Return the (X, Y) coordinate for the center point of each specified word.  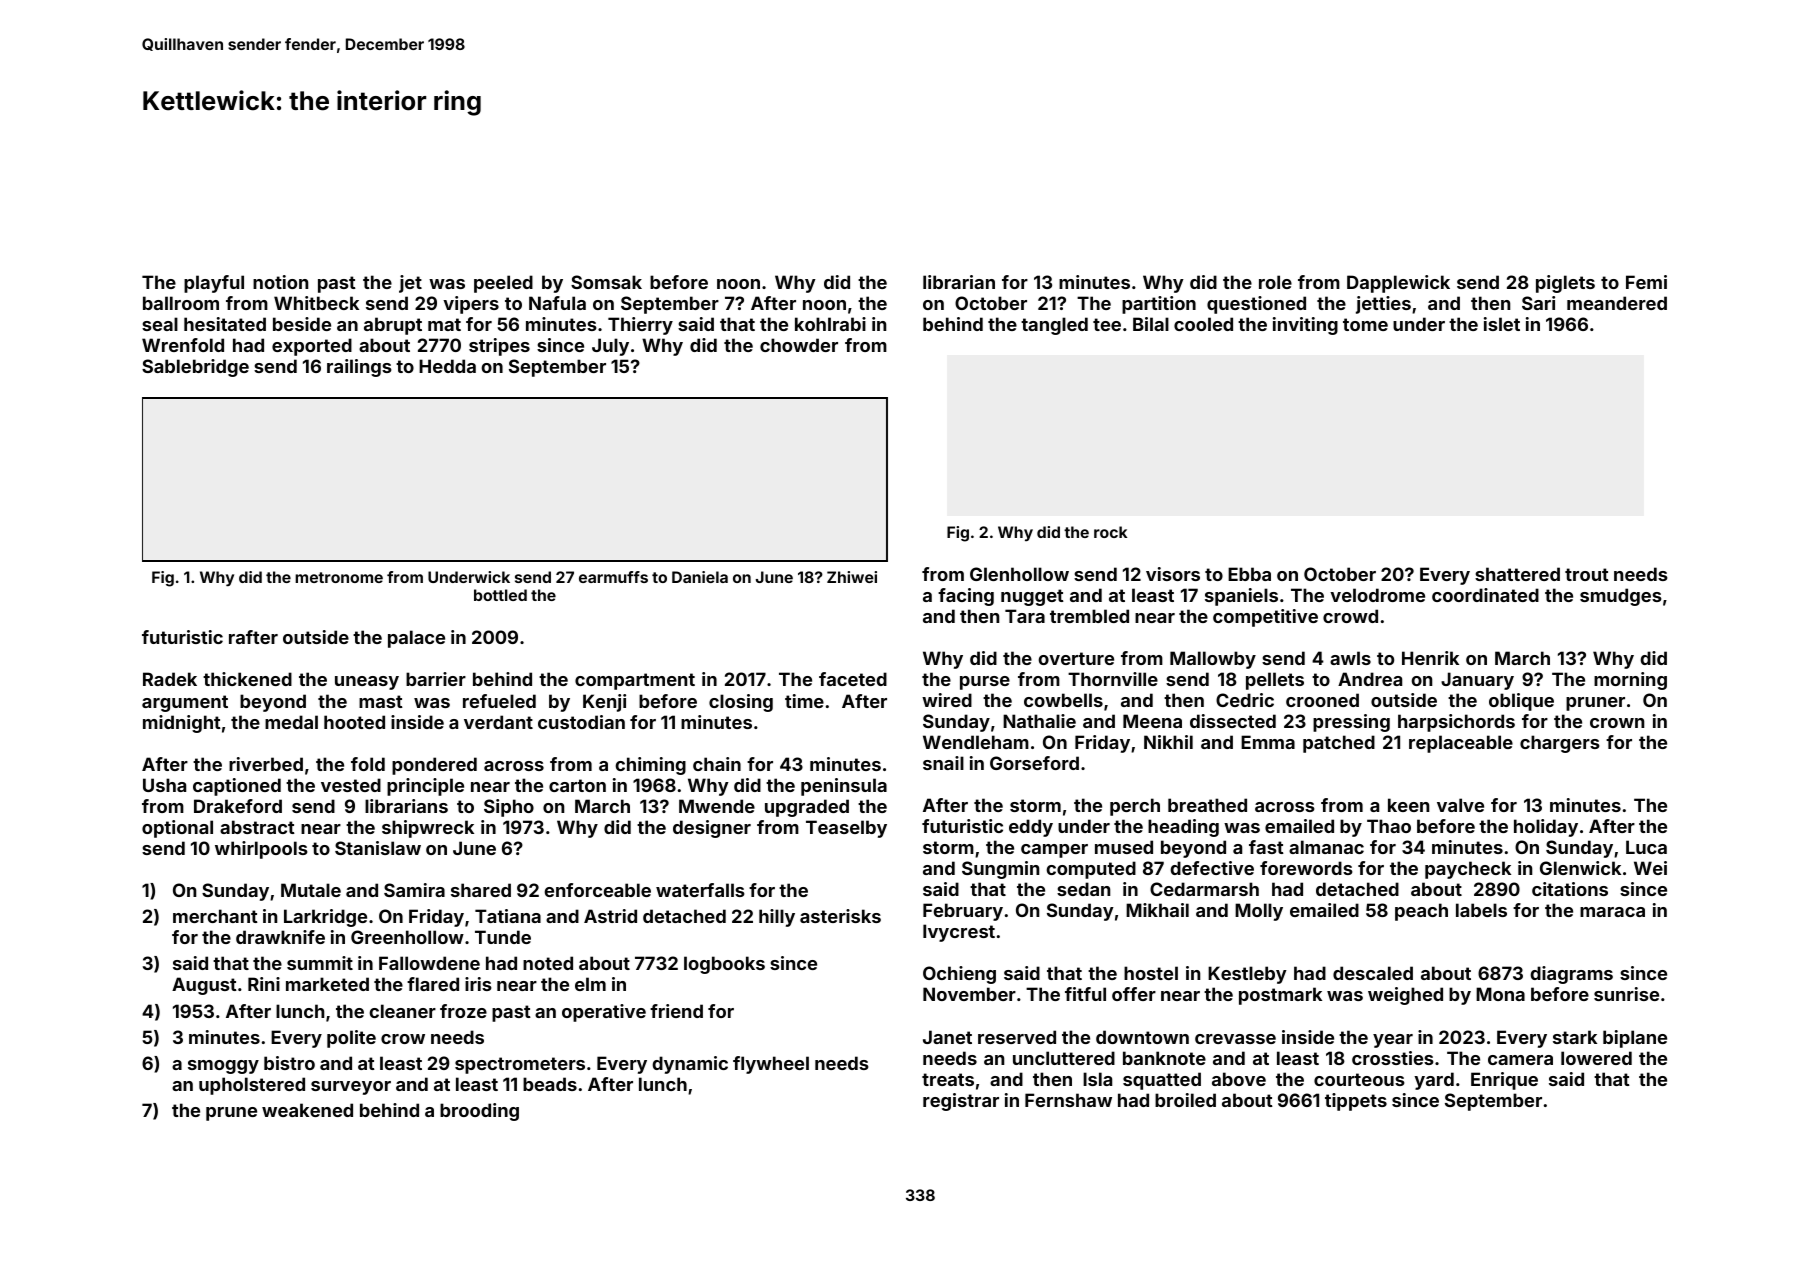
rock (1110, 532)
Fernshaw (1068, 1100)
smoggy (223, 1067)
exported (312, 347)
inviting (1305, 326)
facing (966, 597)
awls (1350, 658)
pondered (434, 766)
